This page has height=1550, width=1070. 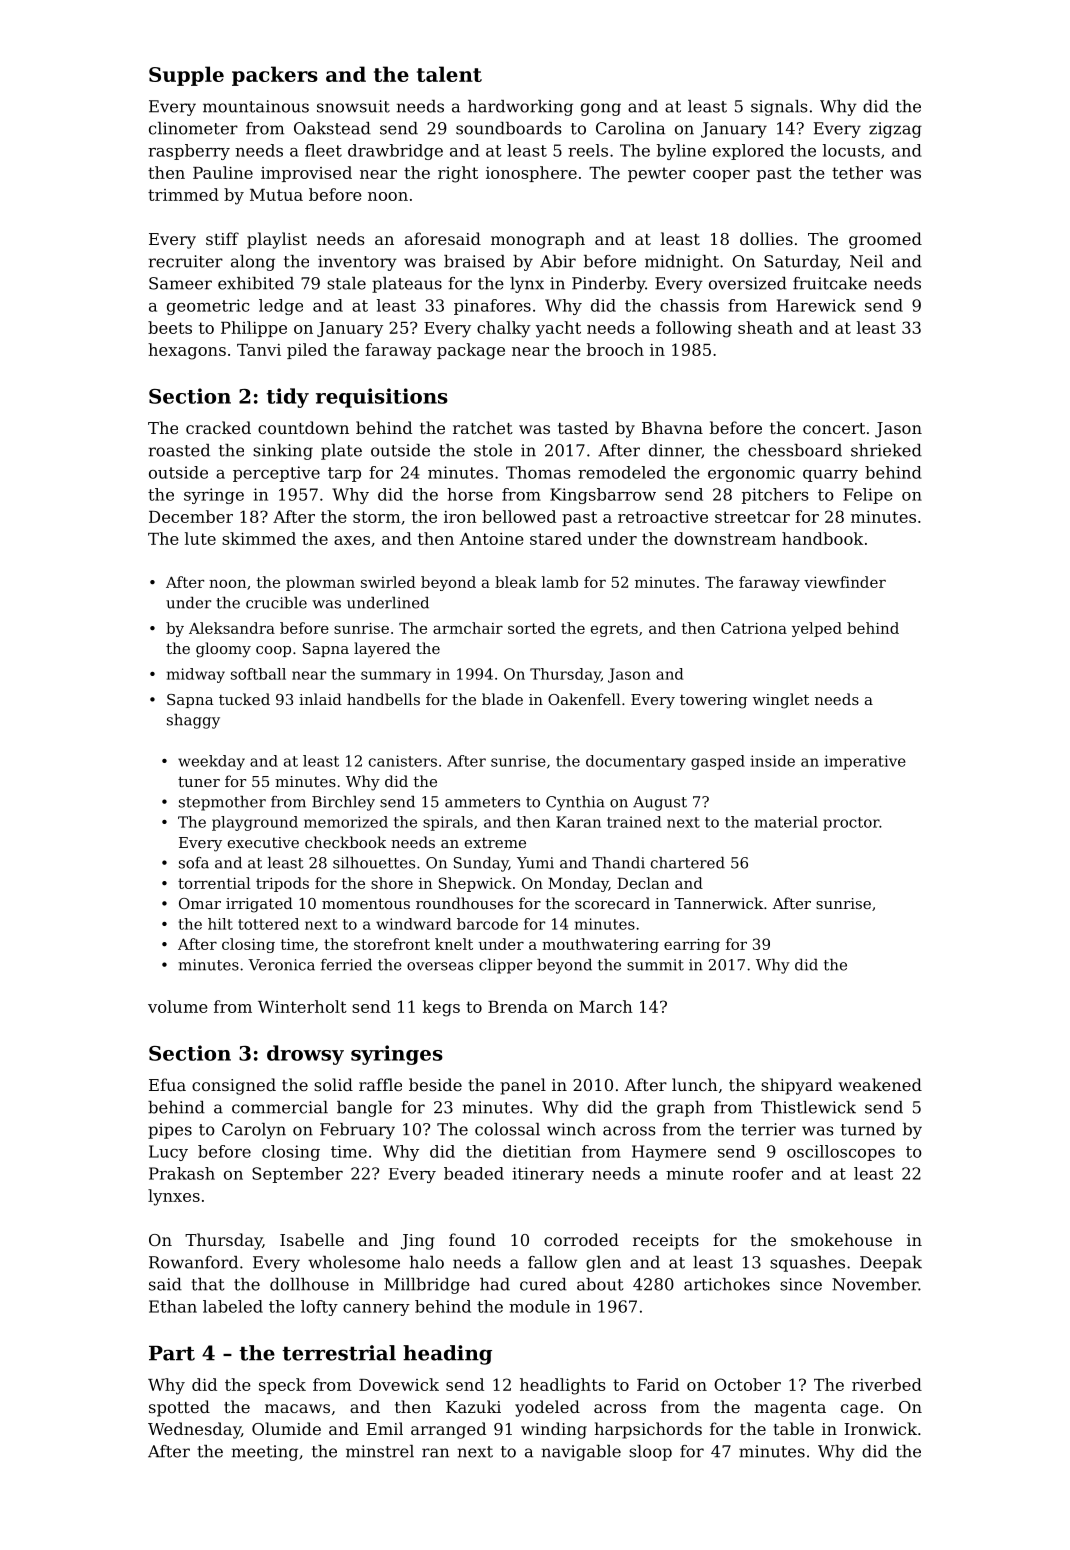 What do you see at coordinates (320, 583) in the page?
I see `plowman` at bounding box center [320, 583].
